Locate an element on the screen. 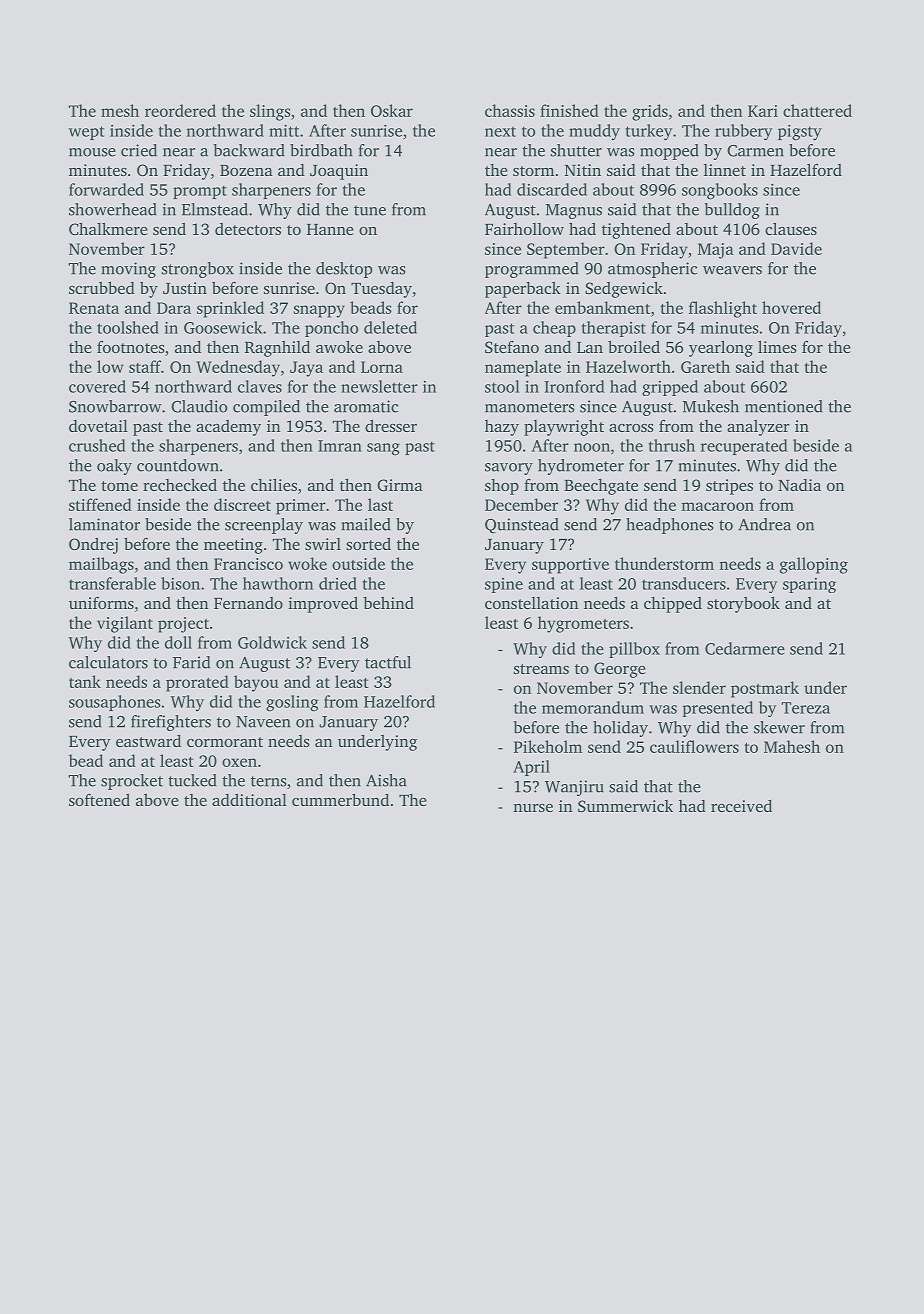 The image size is (924, 1314). cried is located at coordinates (139, 150).
